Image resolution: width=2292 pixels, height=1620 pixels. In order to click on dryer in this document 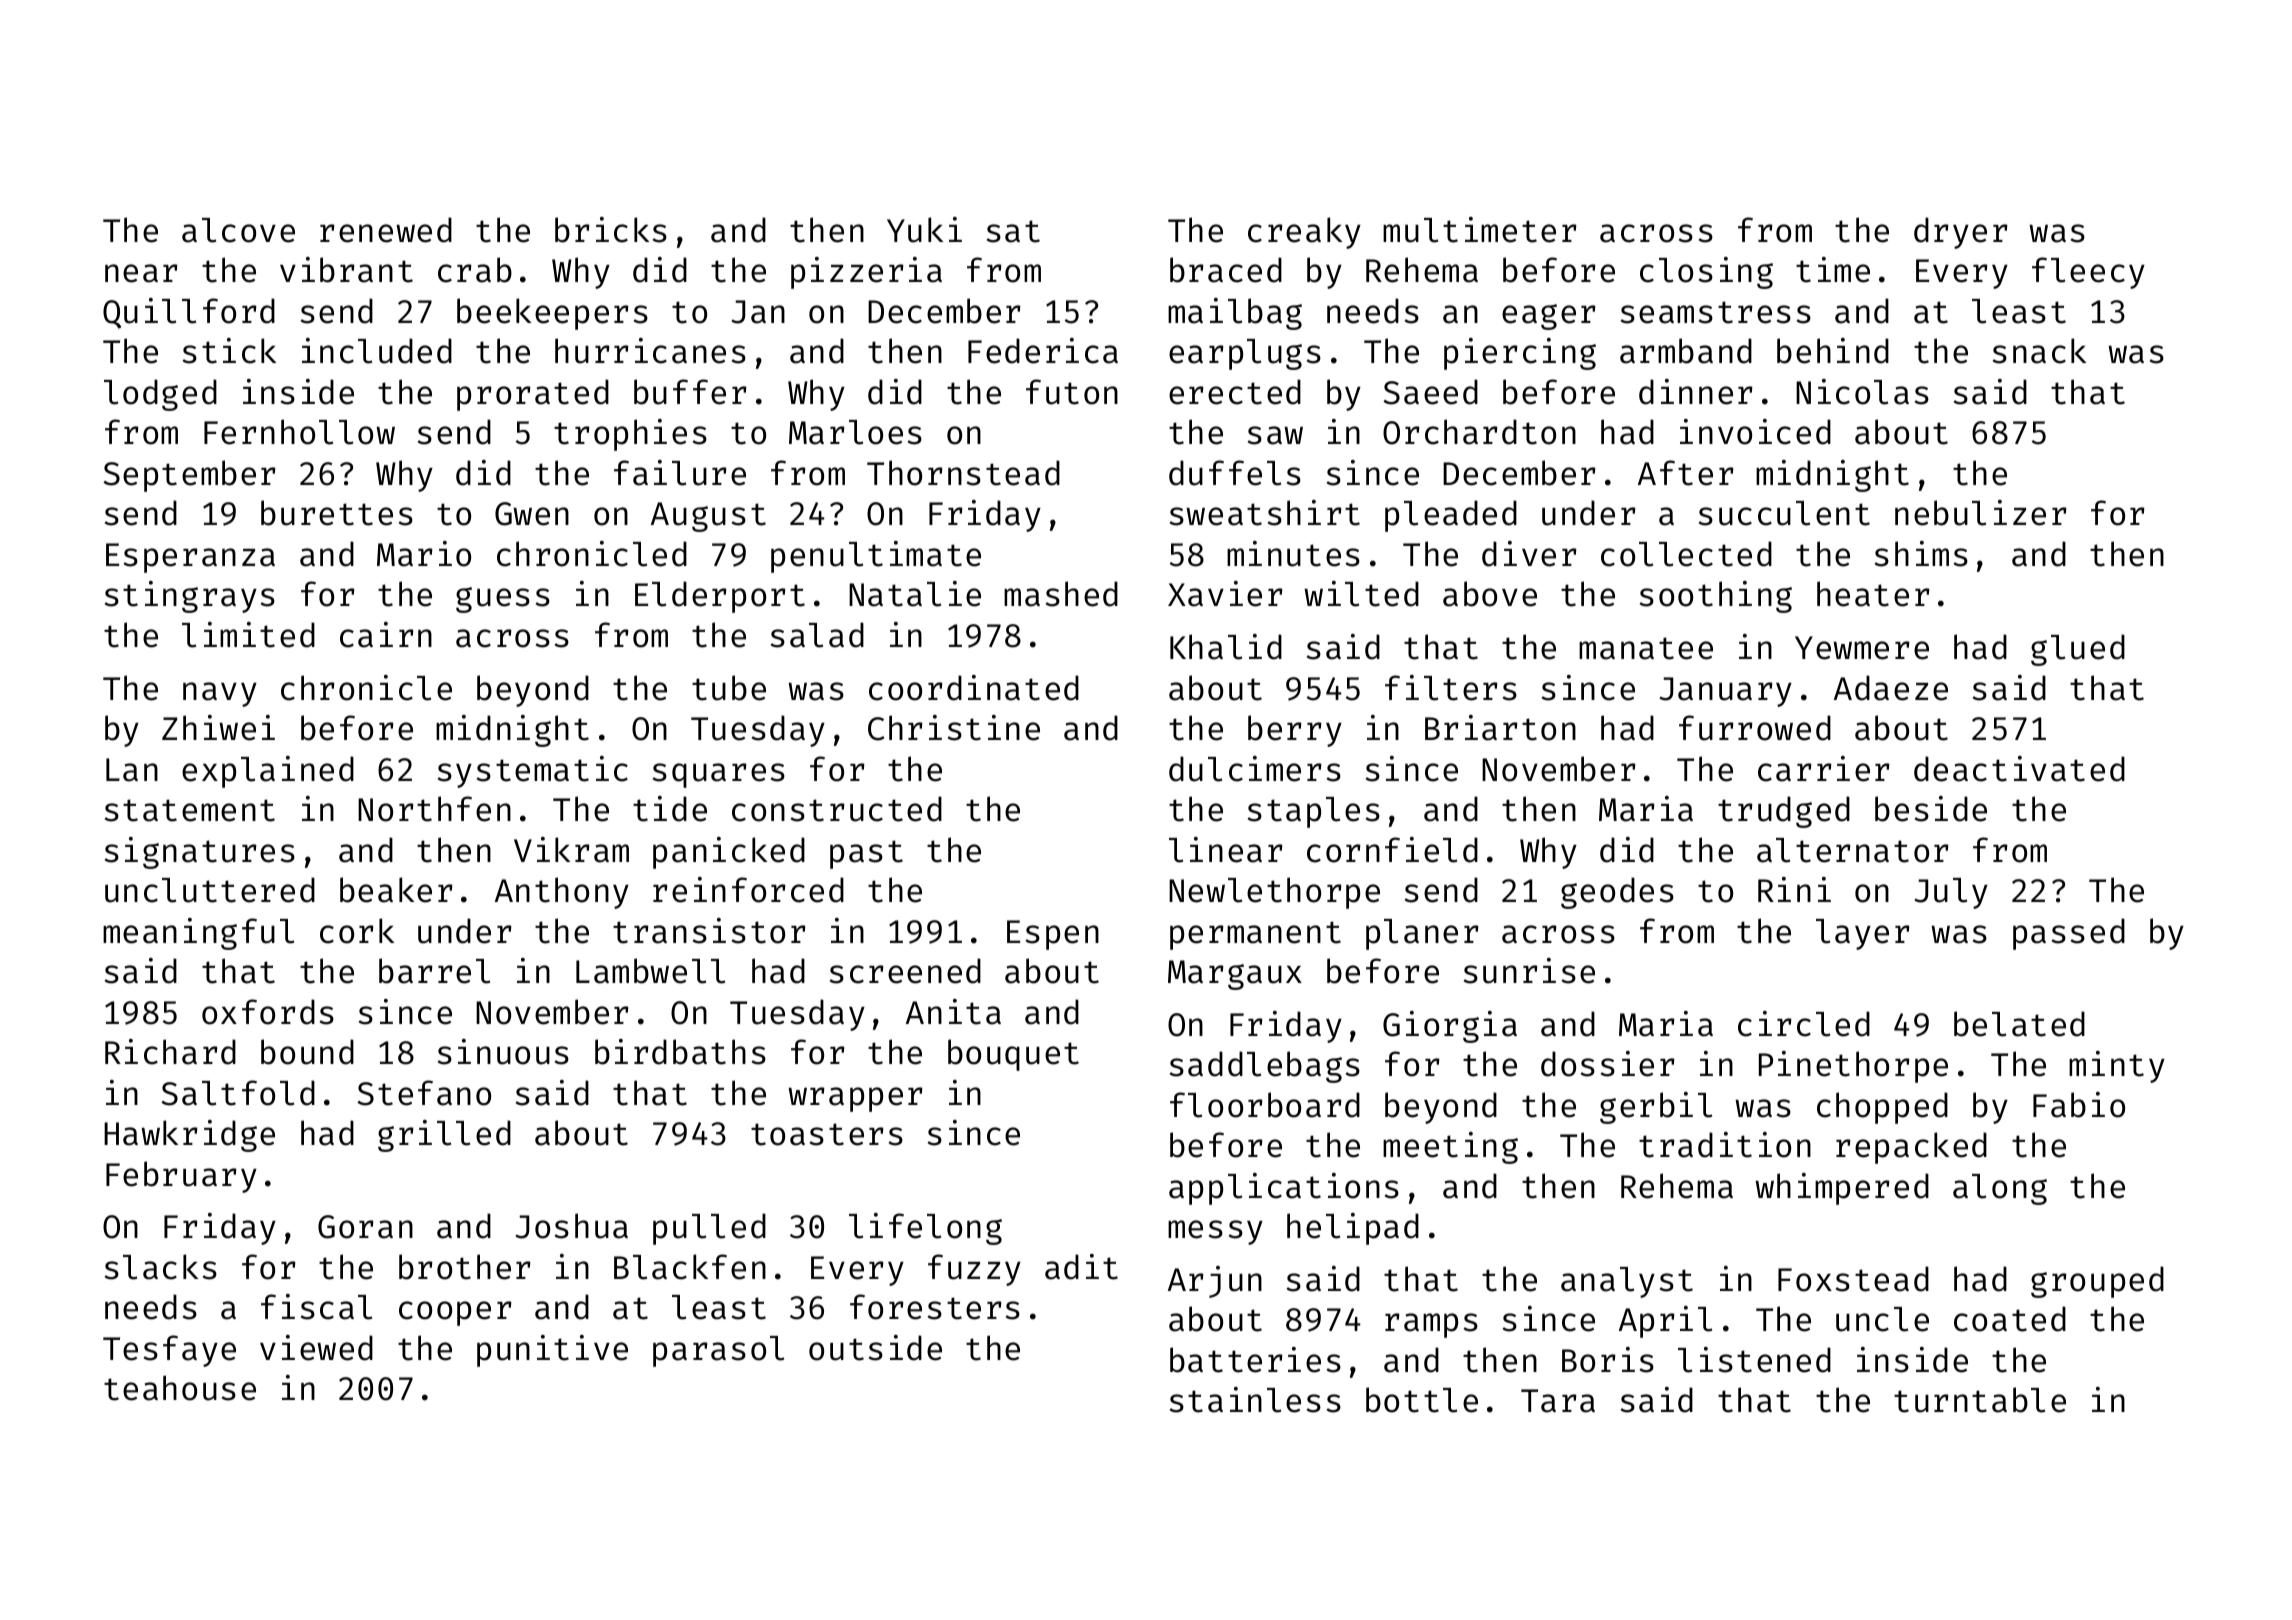, I will do `click(1961, 233)`.
